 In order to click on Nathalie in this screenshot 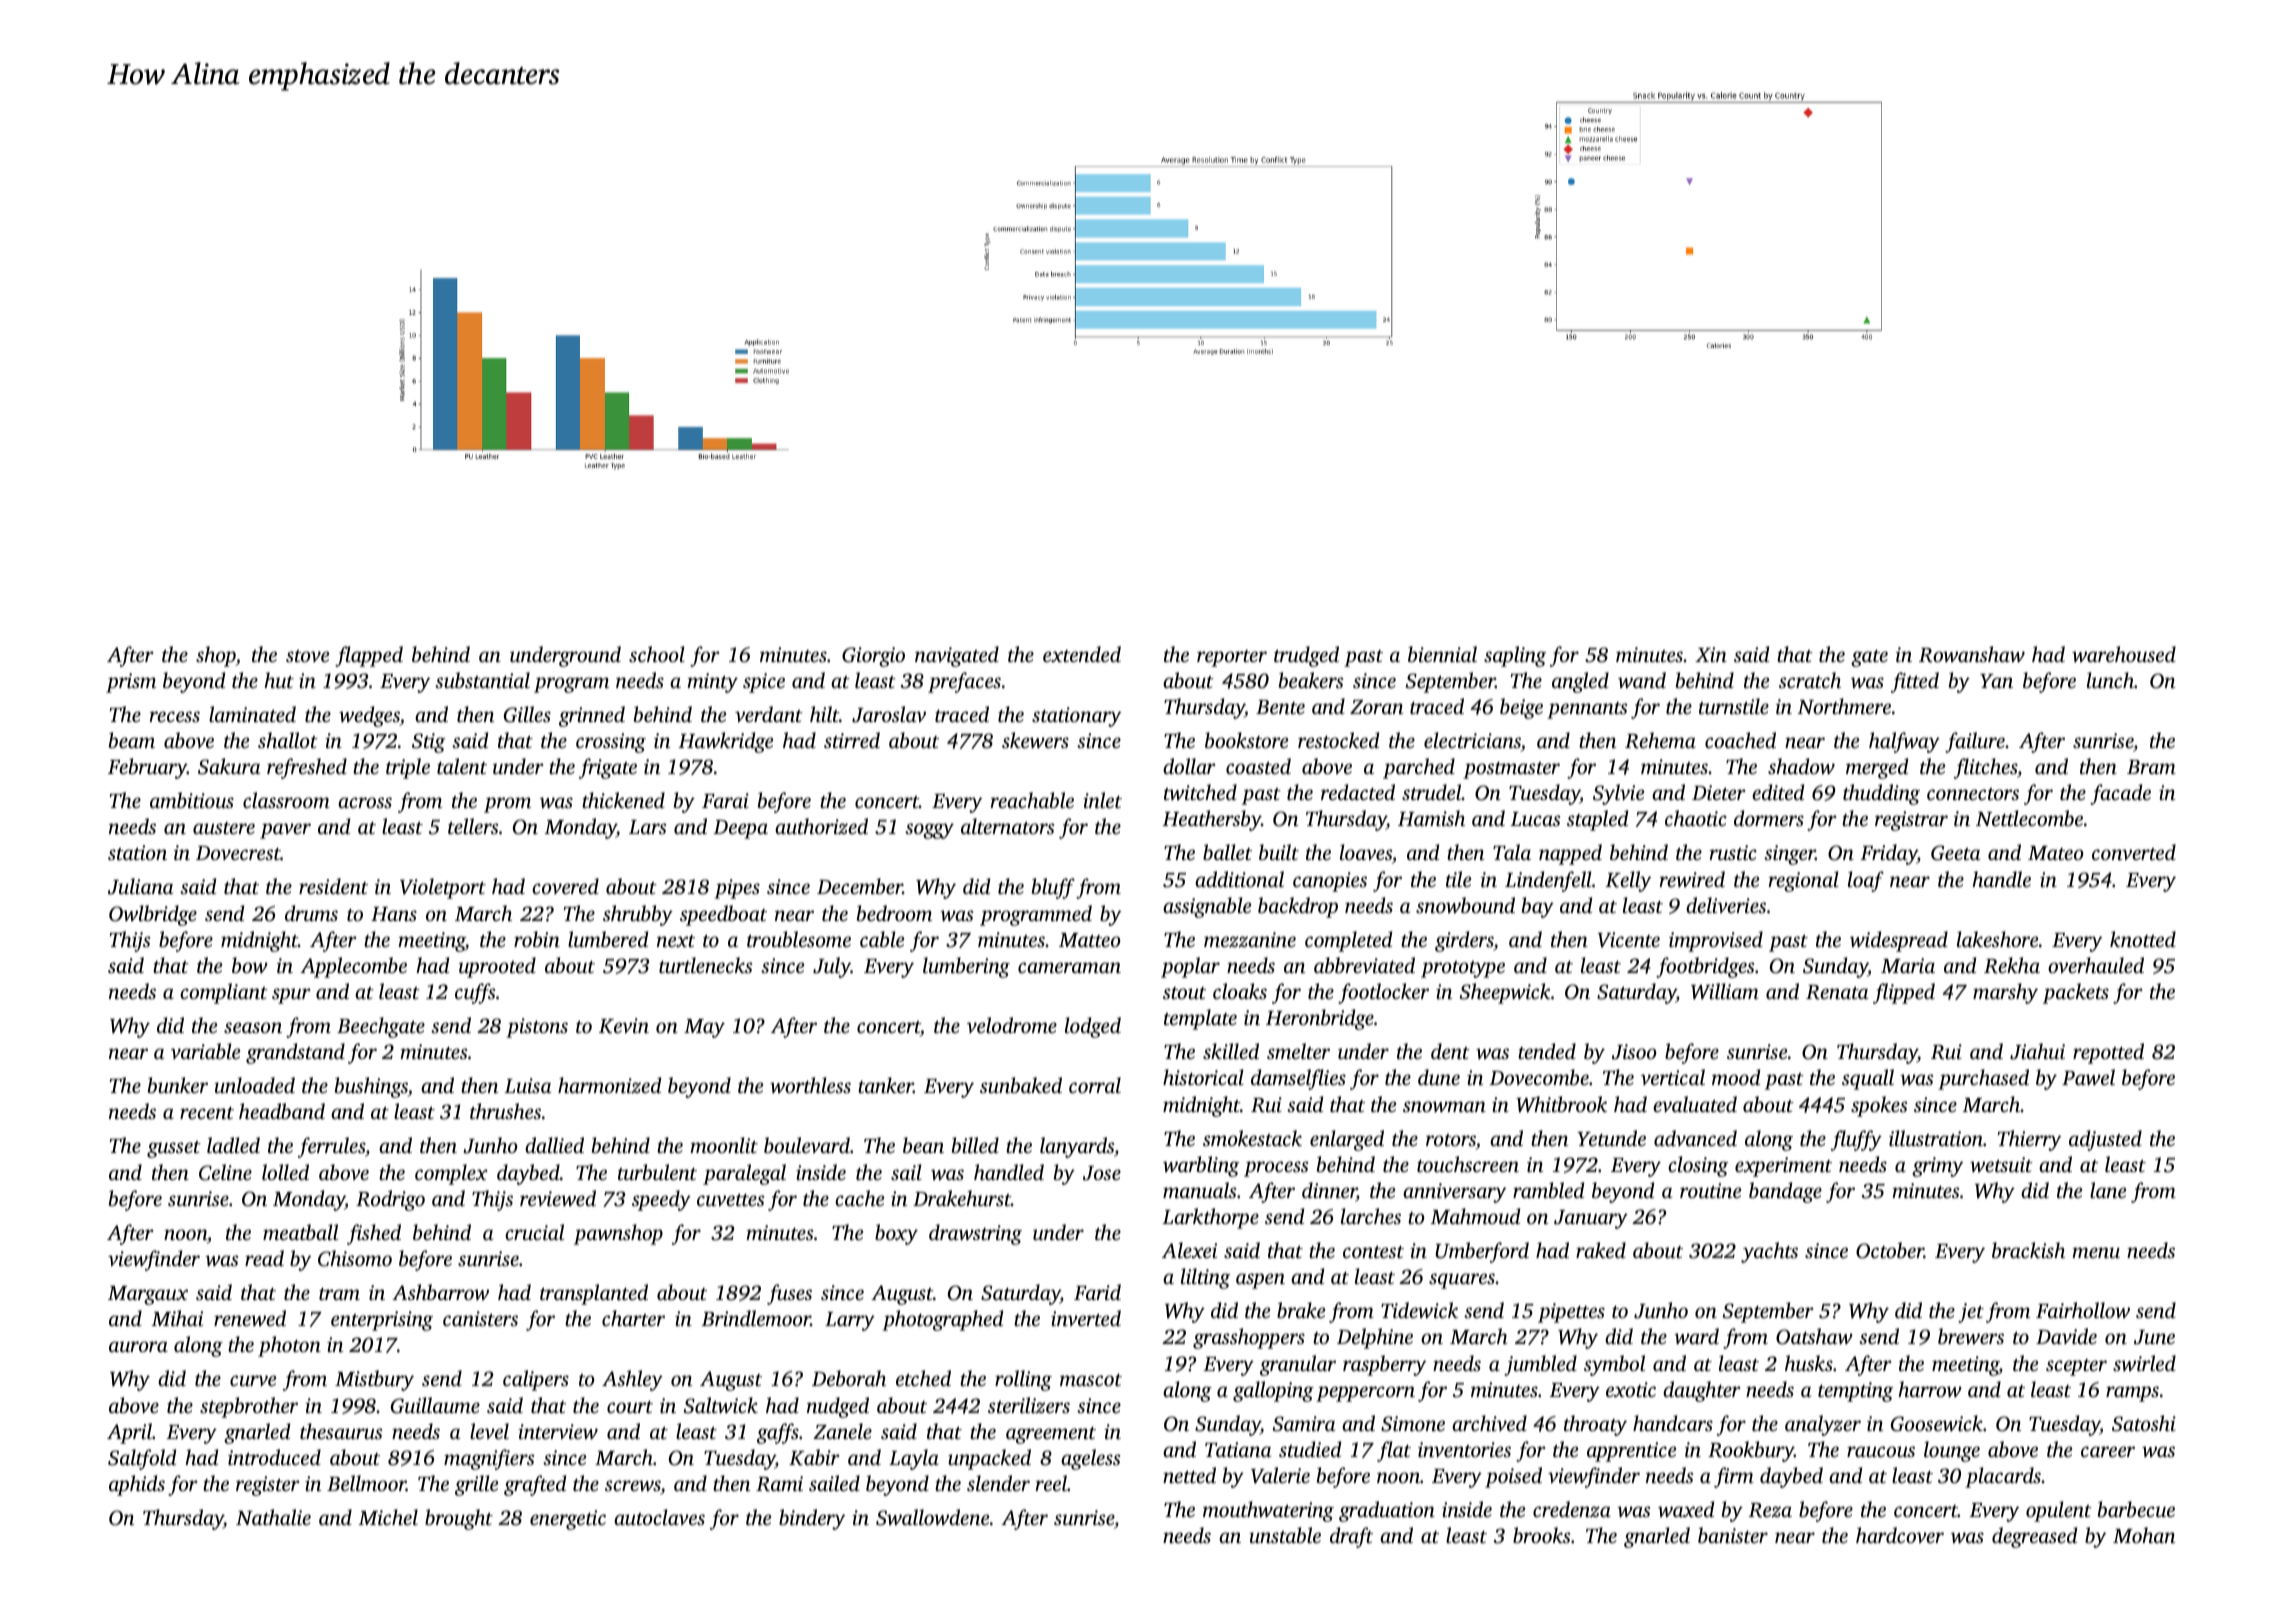, I will do `click(273, 1517)`.
